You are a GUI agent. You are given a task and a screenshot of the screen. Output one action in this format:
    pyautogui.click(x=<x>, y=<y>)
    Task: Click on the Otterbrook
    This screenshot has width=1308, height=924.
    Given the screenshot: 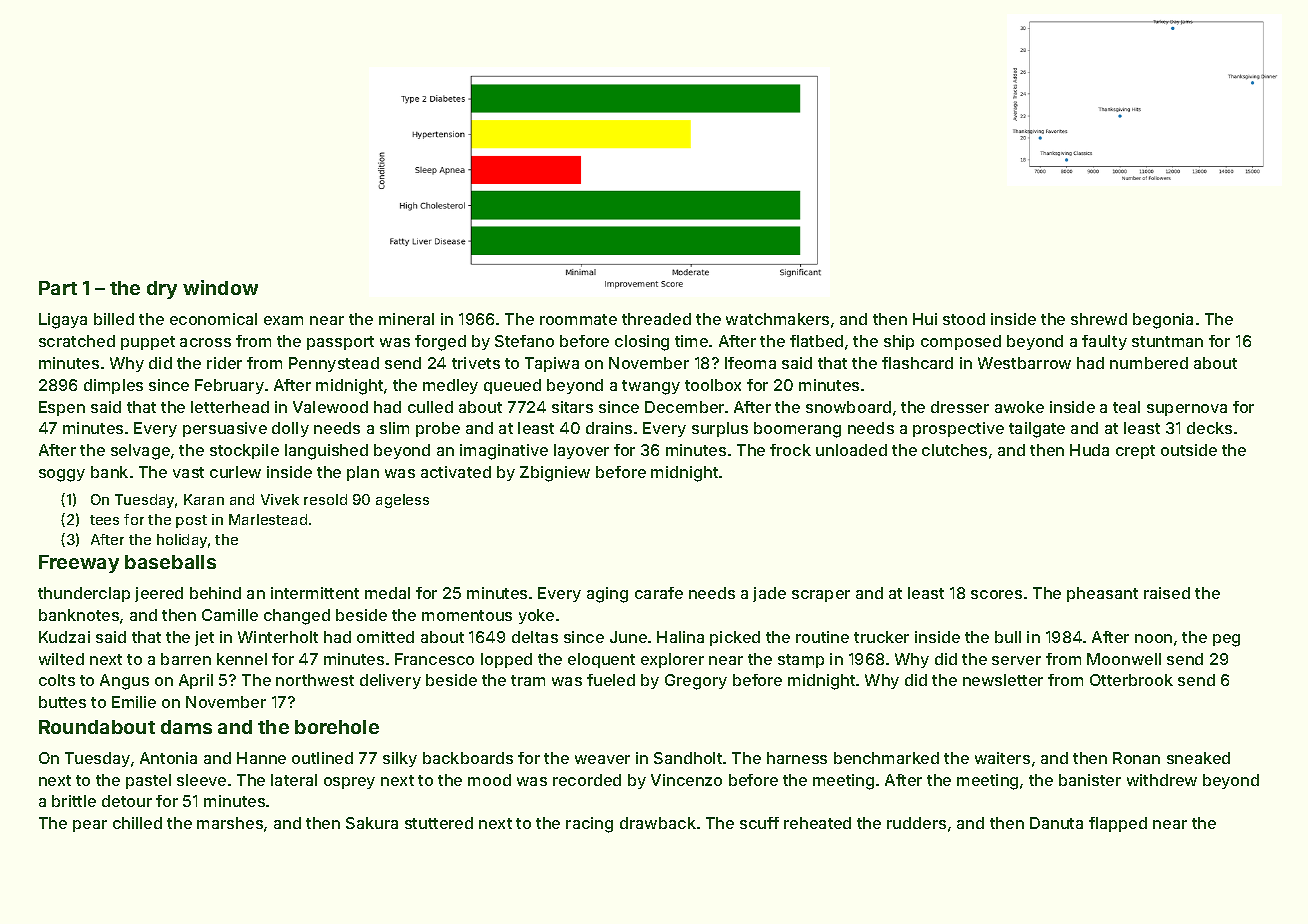 What is the action you would take?
    pyautogui.click(x=1131, y=680)
